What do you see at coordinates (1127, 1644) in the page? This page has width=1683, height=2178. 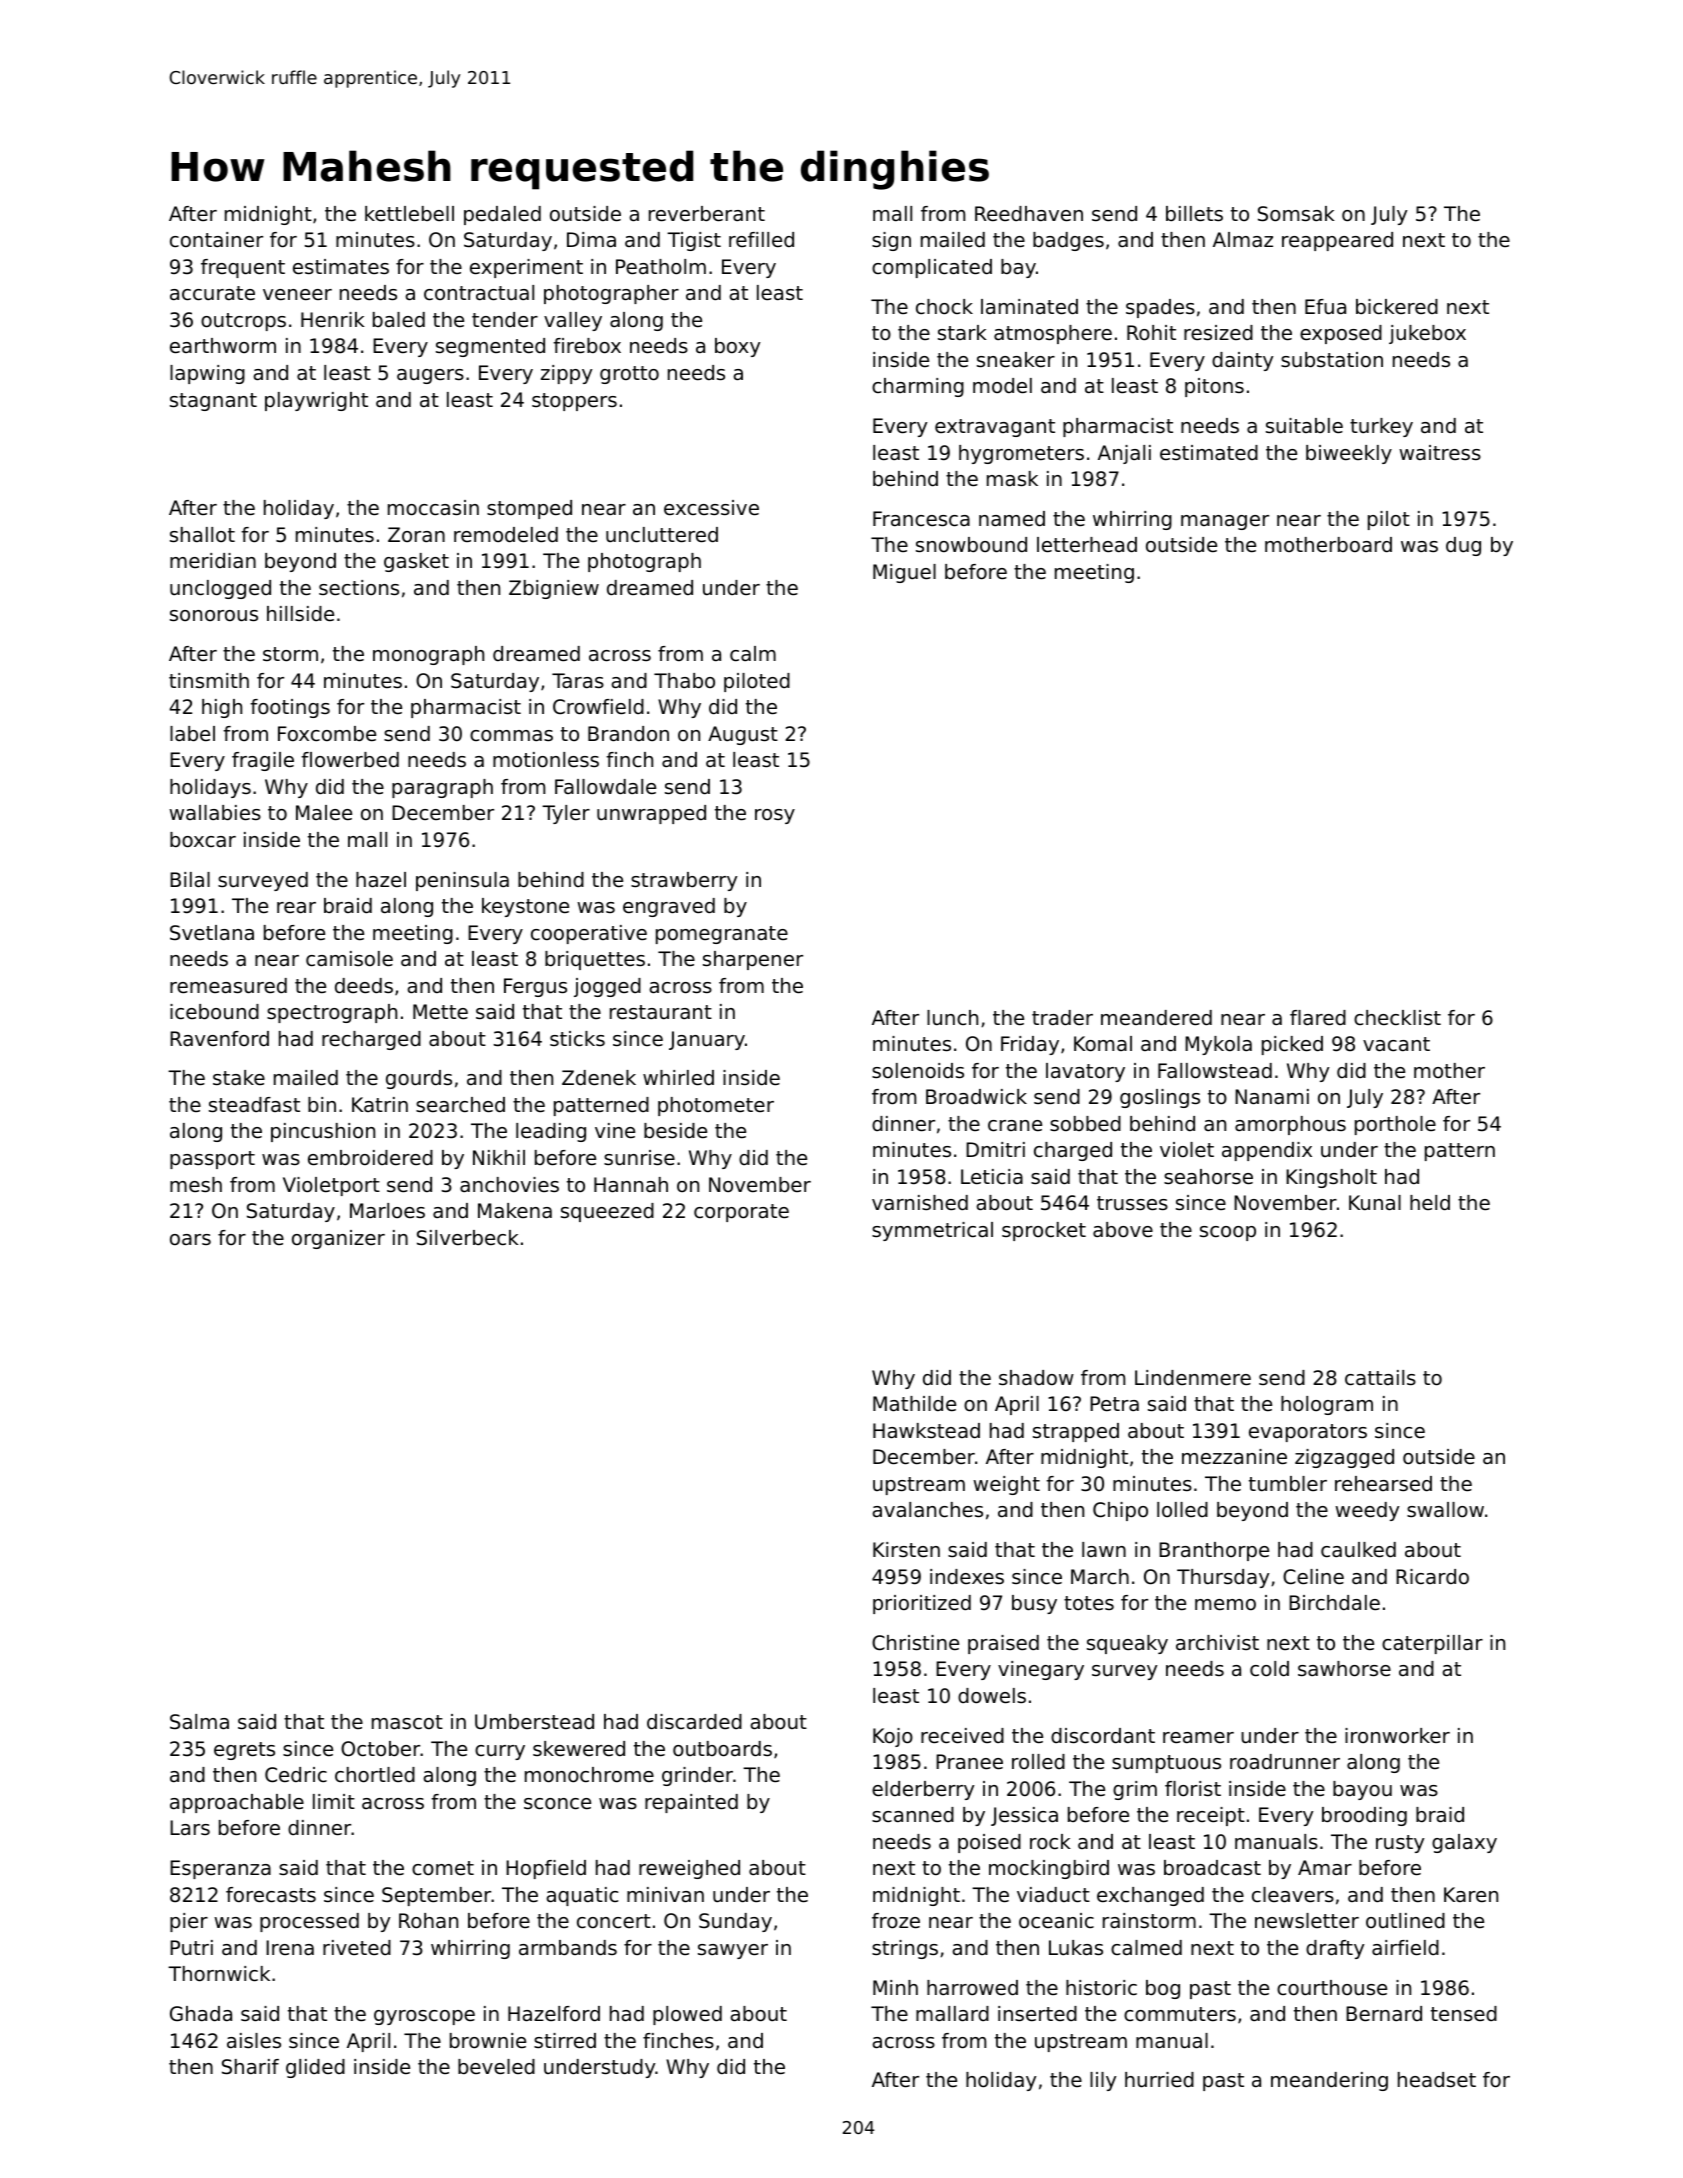 I see `squeaky` at bounding box center [1127, 1644].
